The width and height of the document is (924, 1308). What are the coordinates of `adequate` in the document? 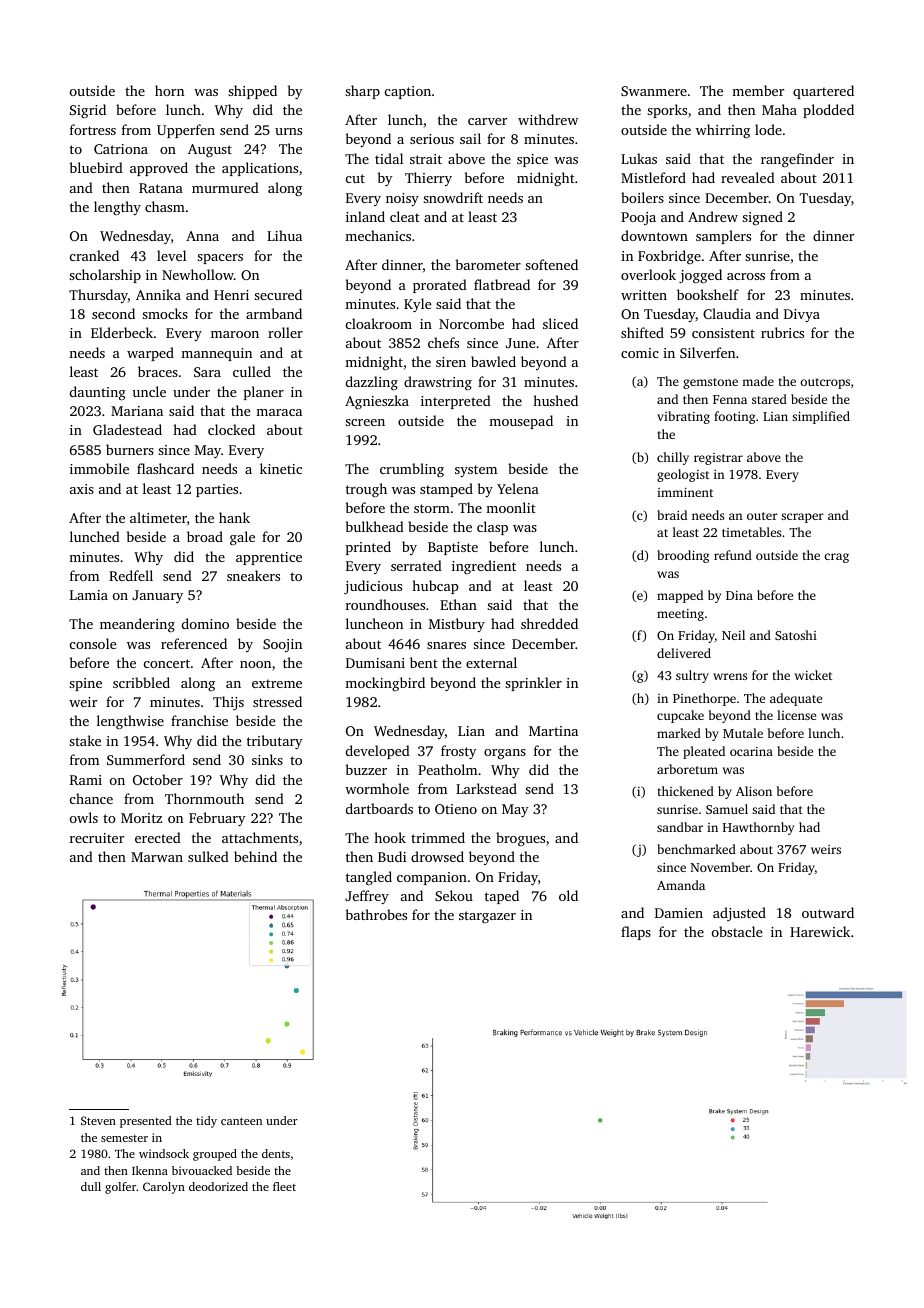 It's located at (796, 699).
